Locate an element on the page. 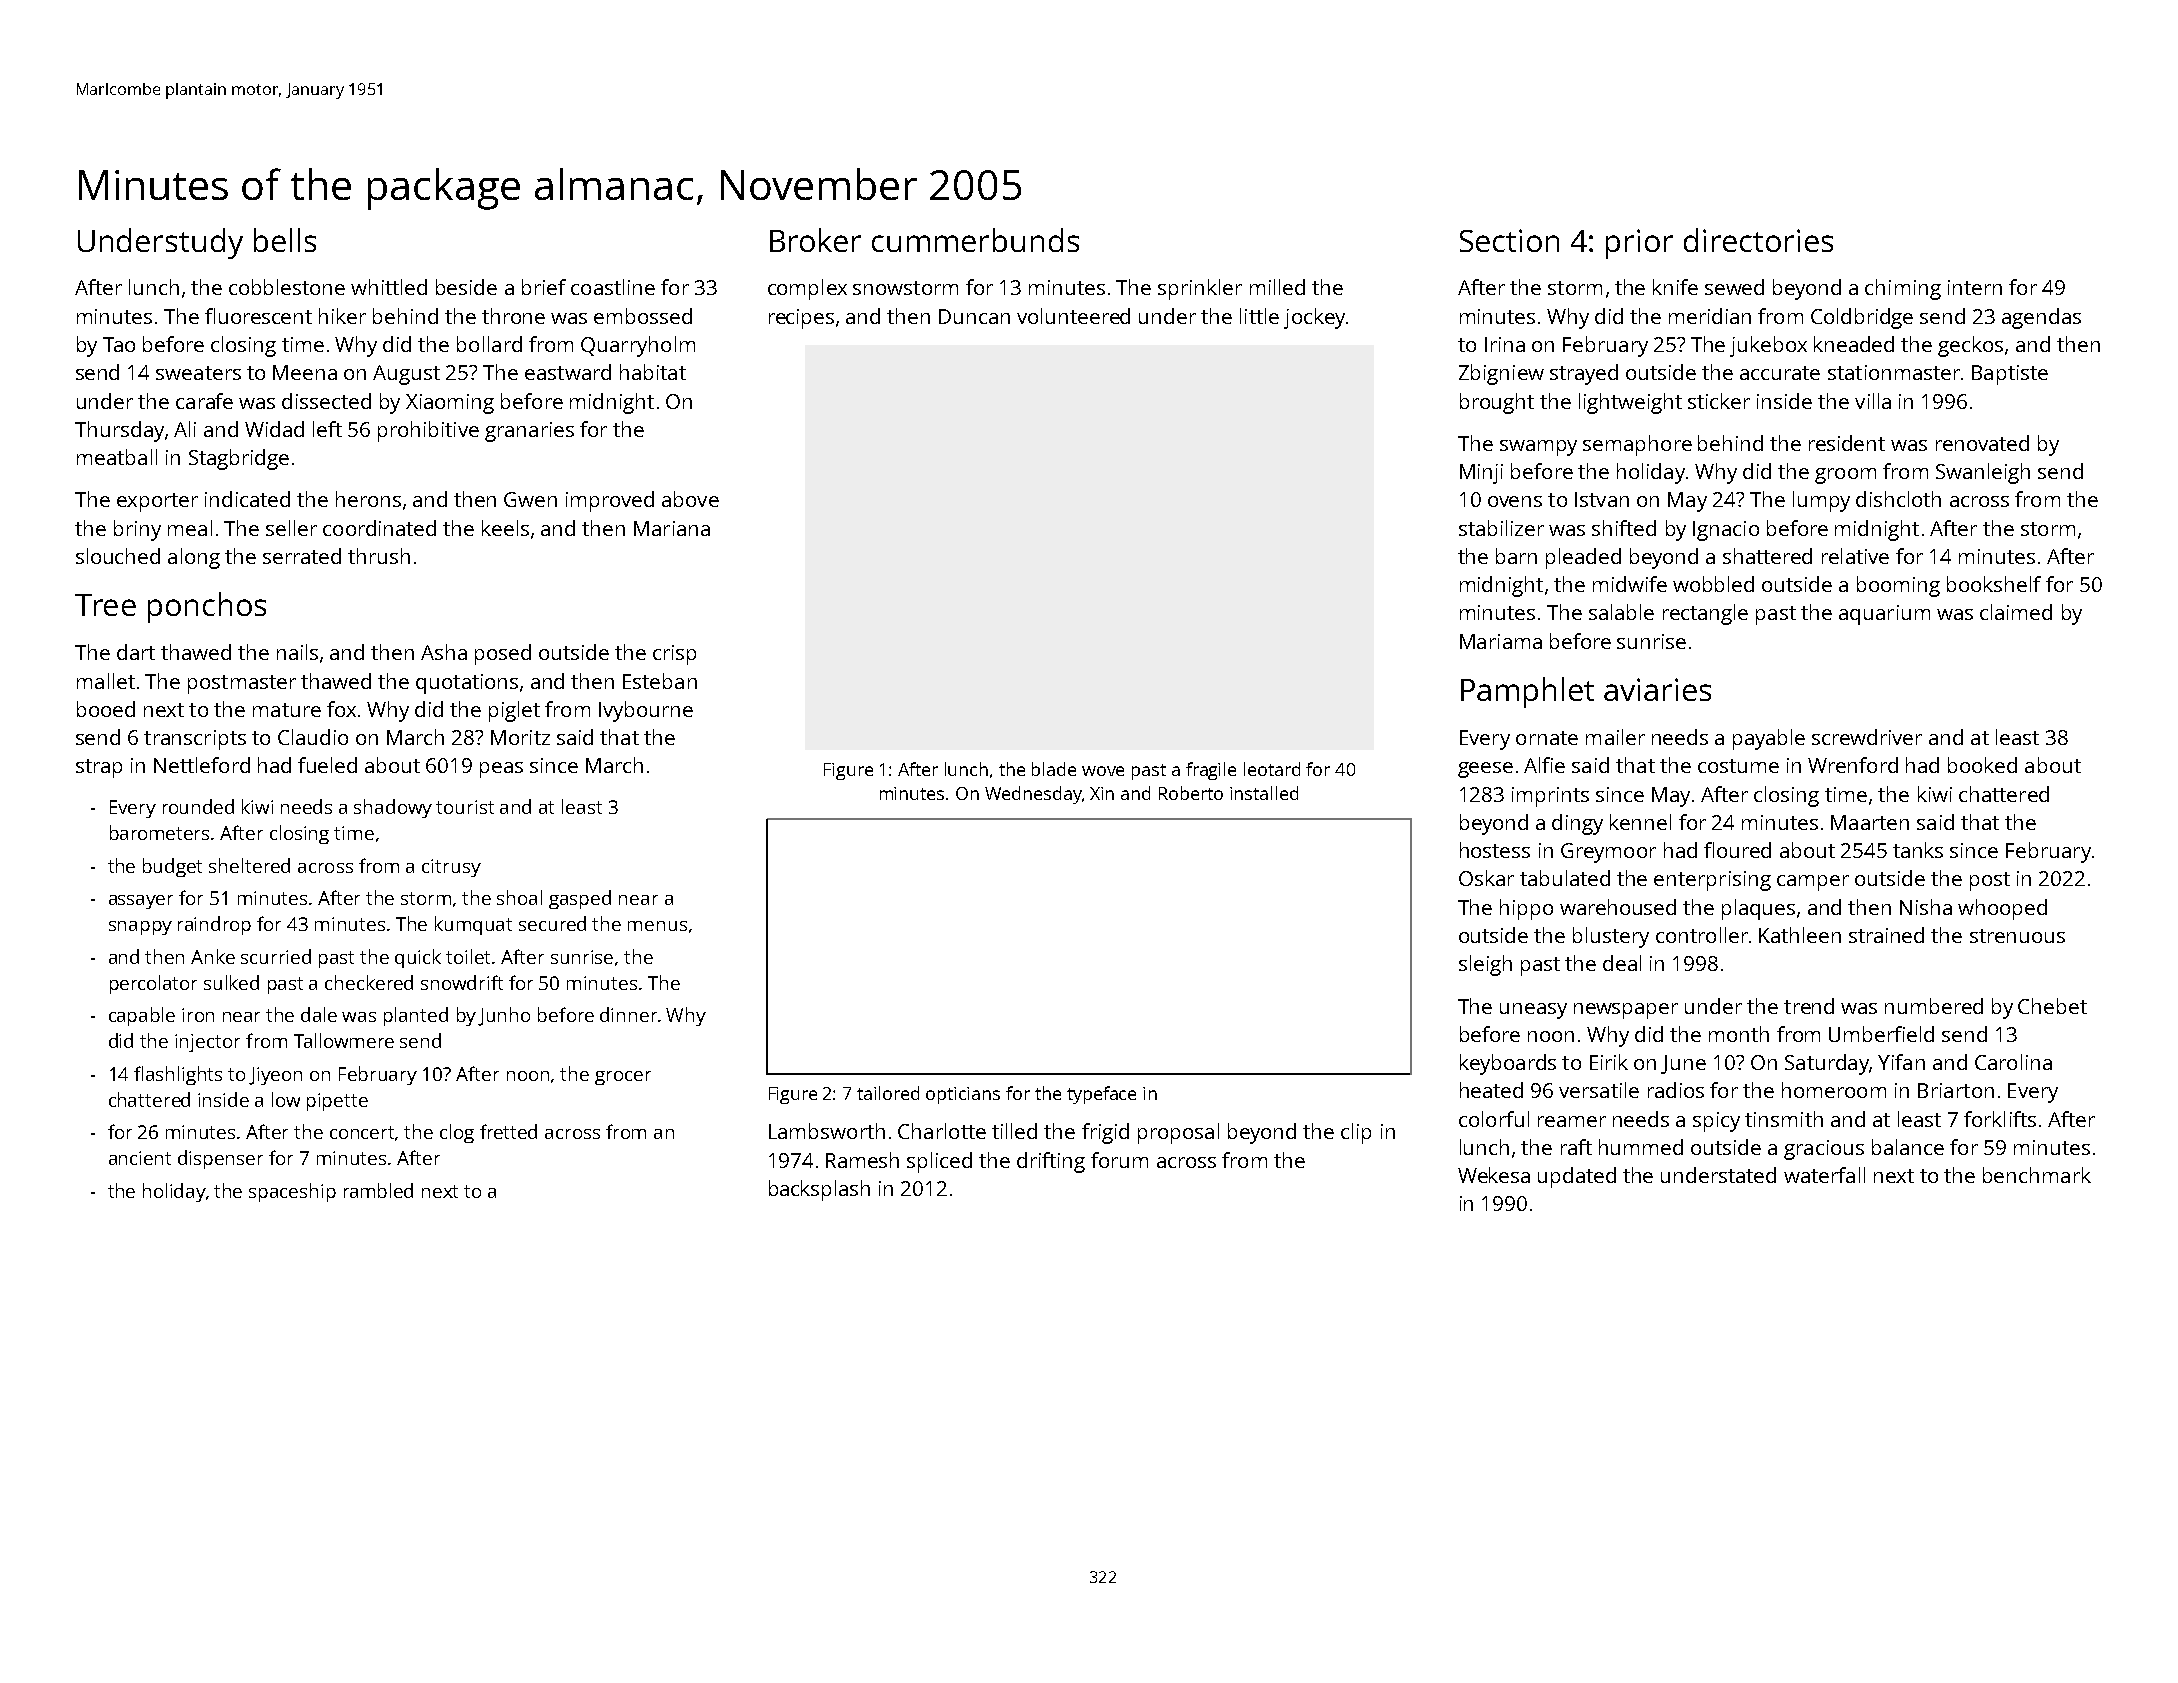 The image size is (2178, 1683). secured is located at coordinates (552, 923).
